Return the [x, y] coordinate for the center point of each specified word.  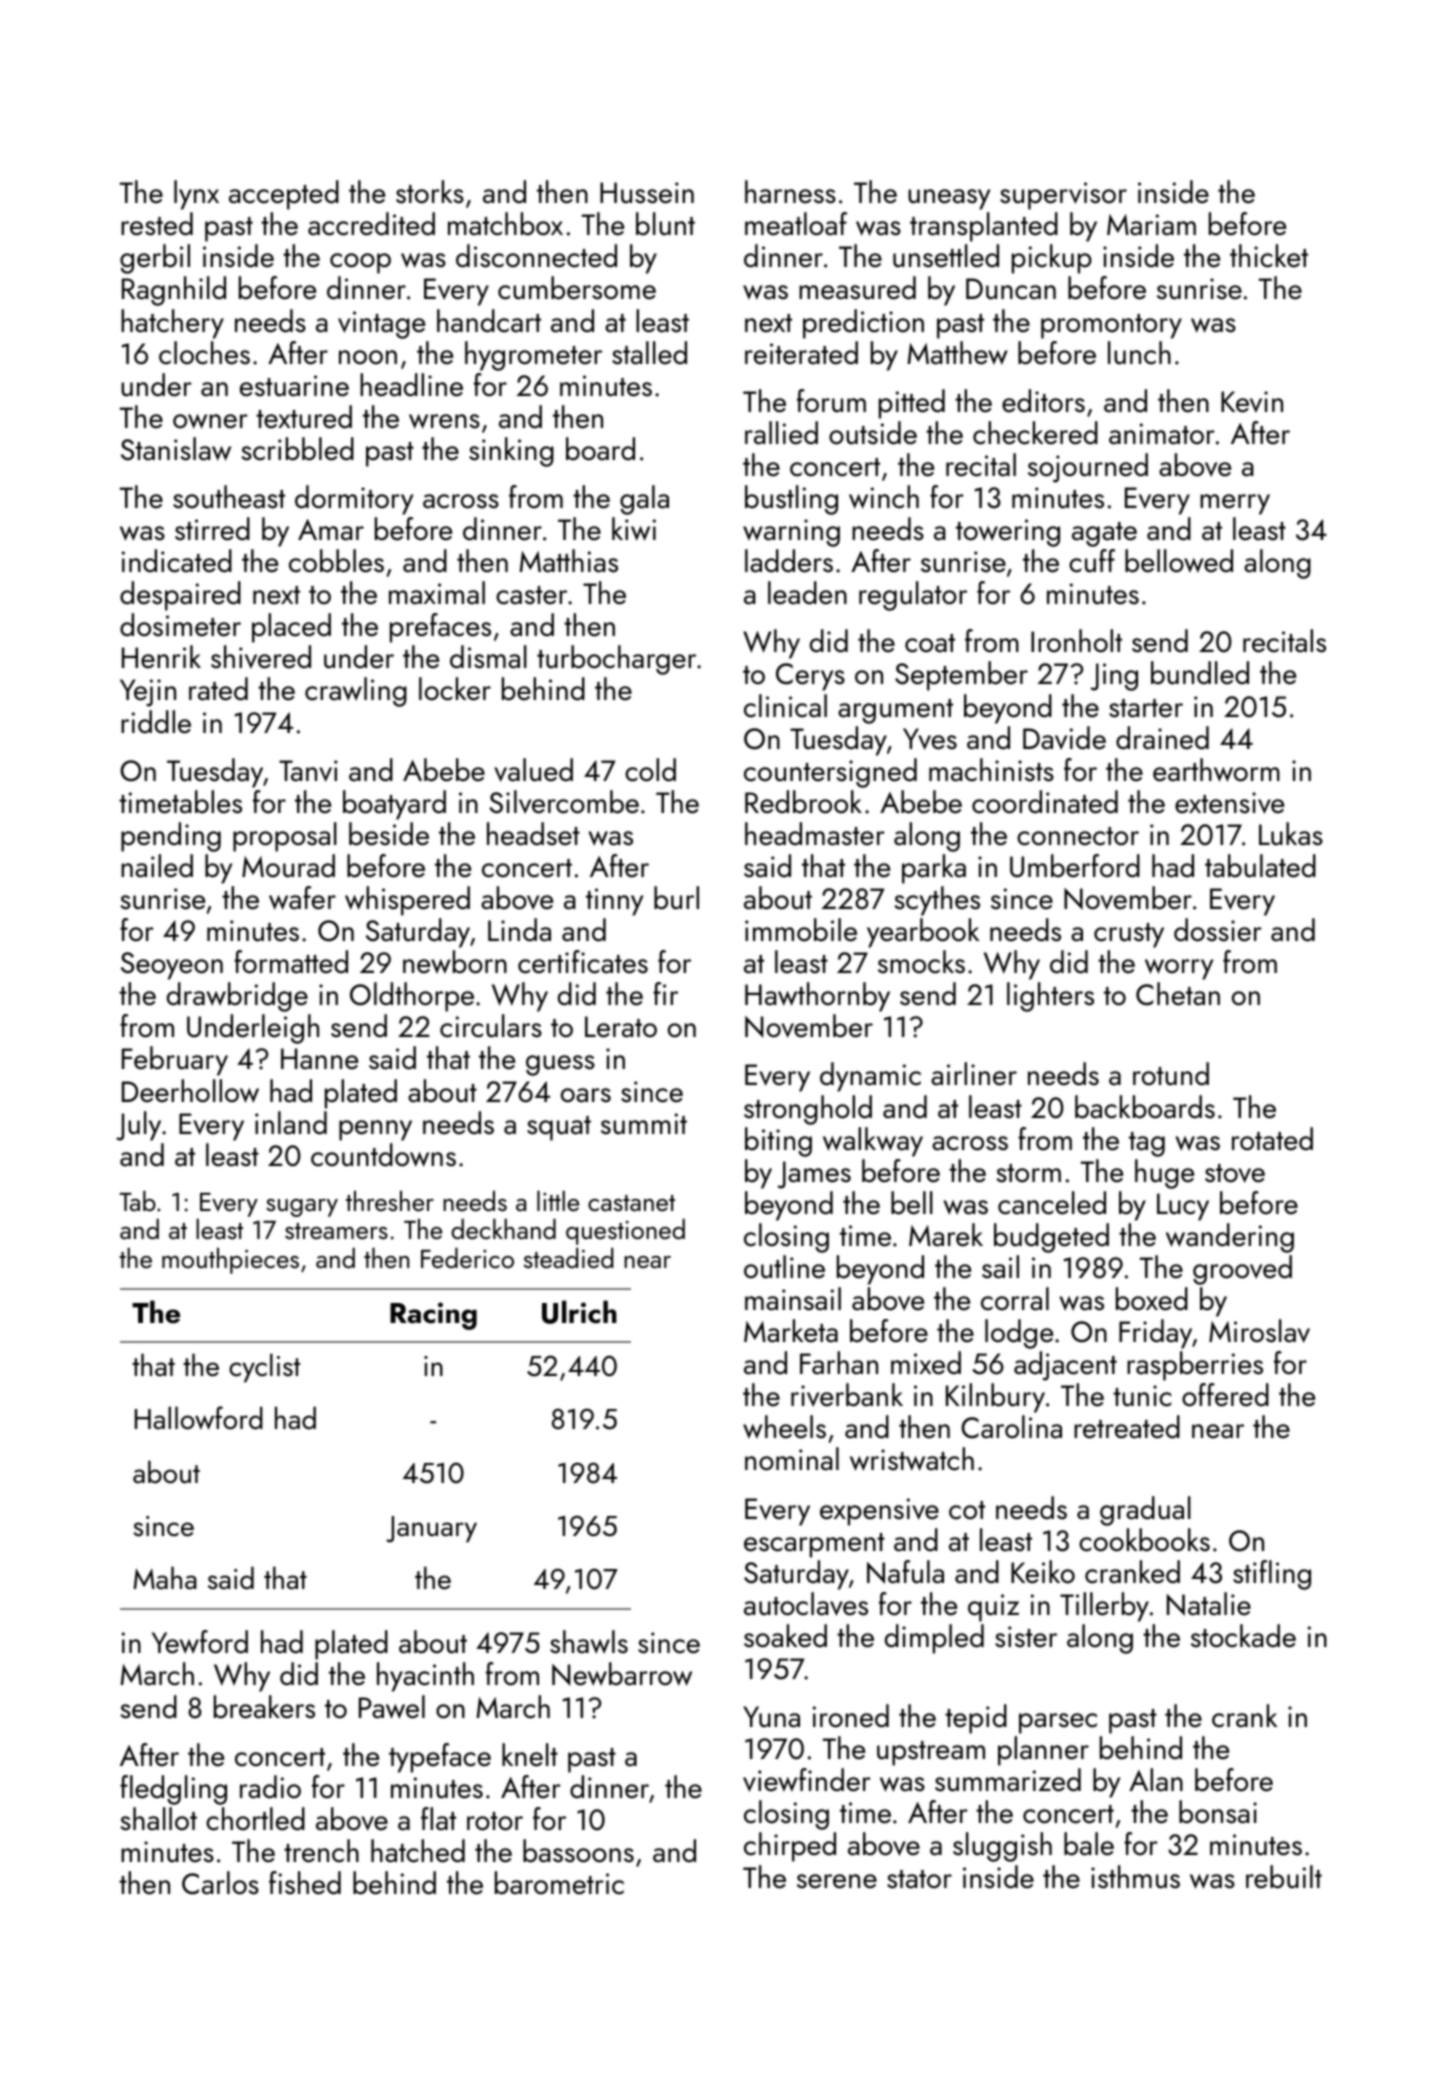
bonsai [1218, 1812]
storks [430, 192]
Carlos [220, 1883]
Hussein [647, 193]
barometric [559, 1883]
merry [1235, 504]
